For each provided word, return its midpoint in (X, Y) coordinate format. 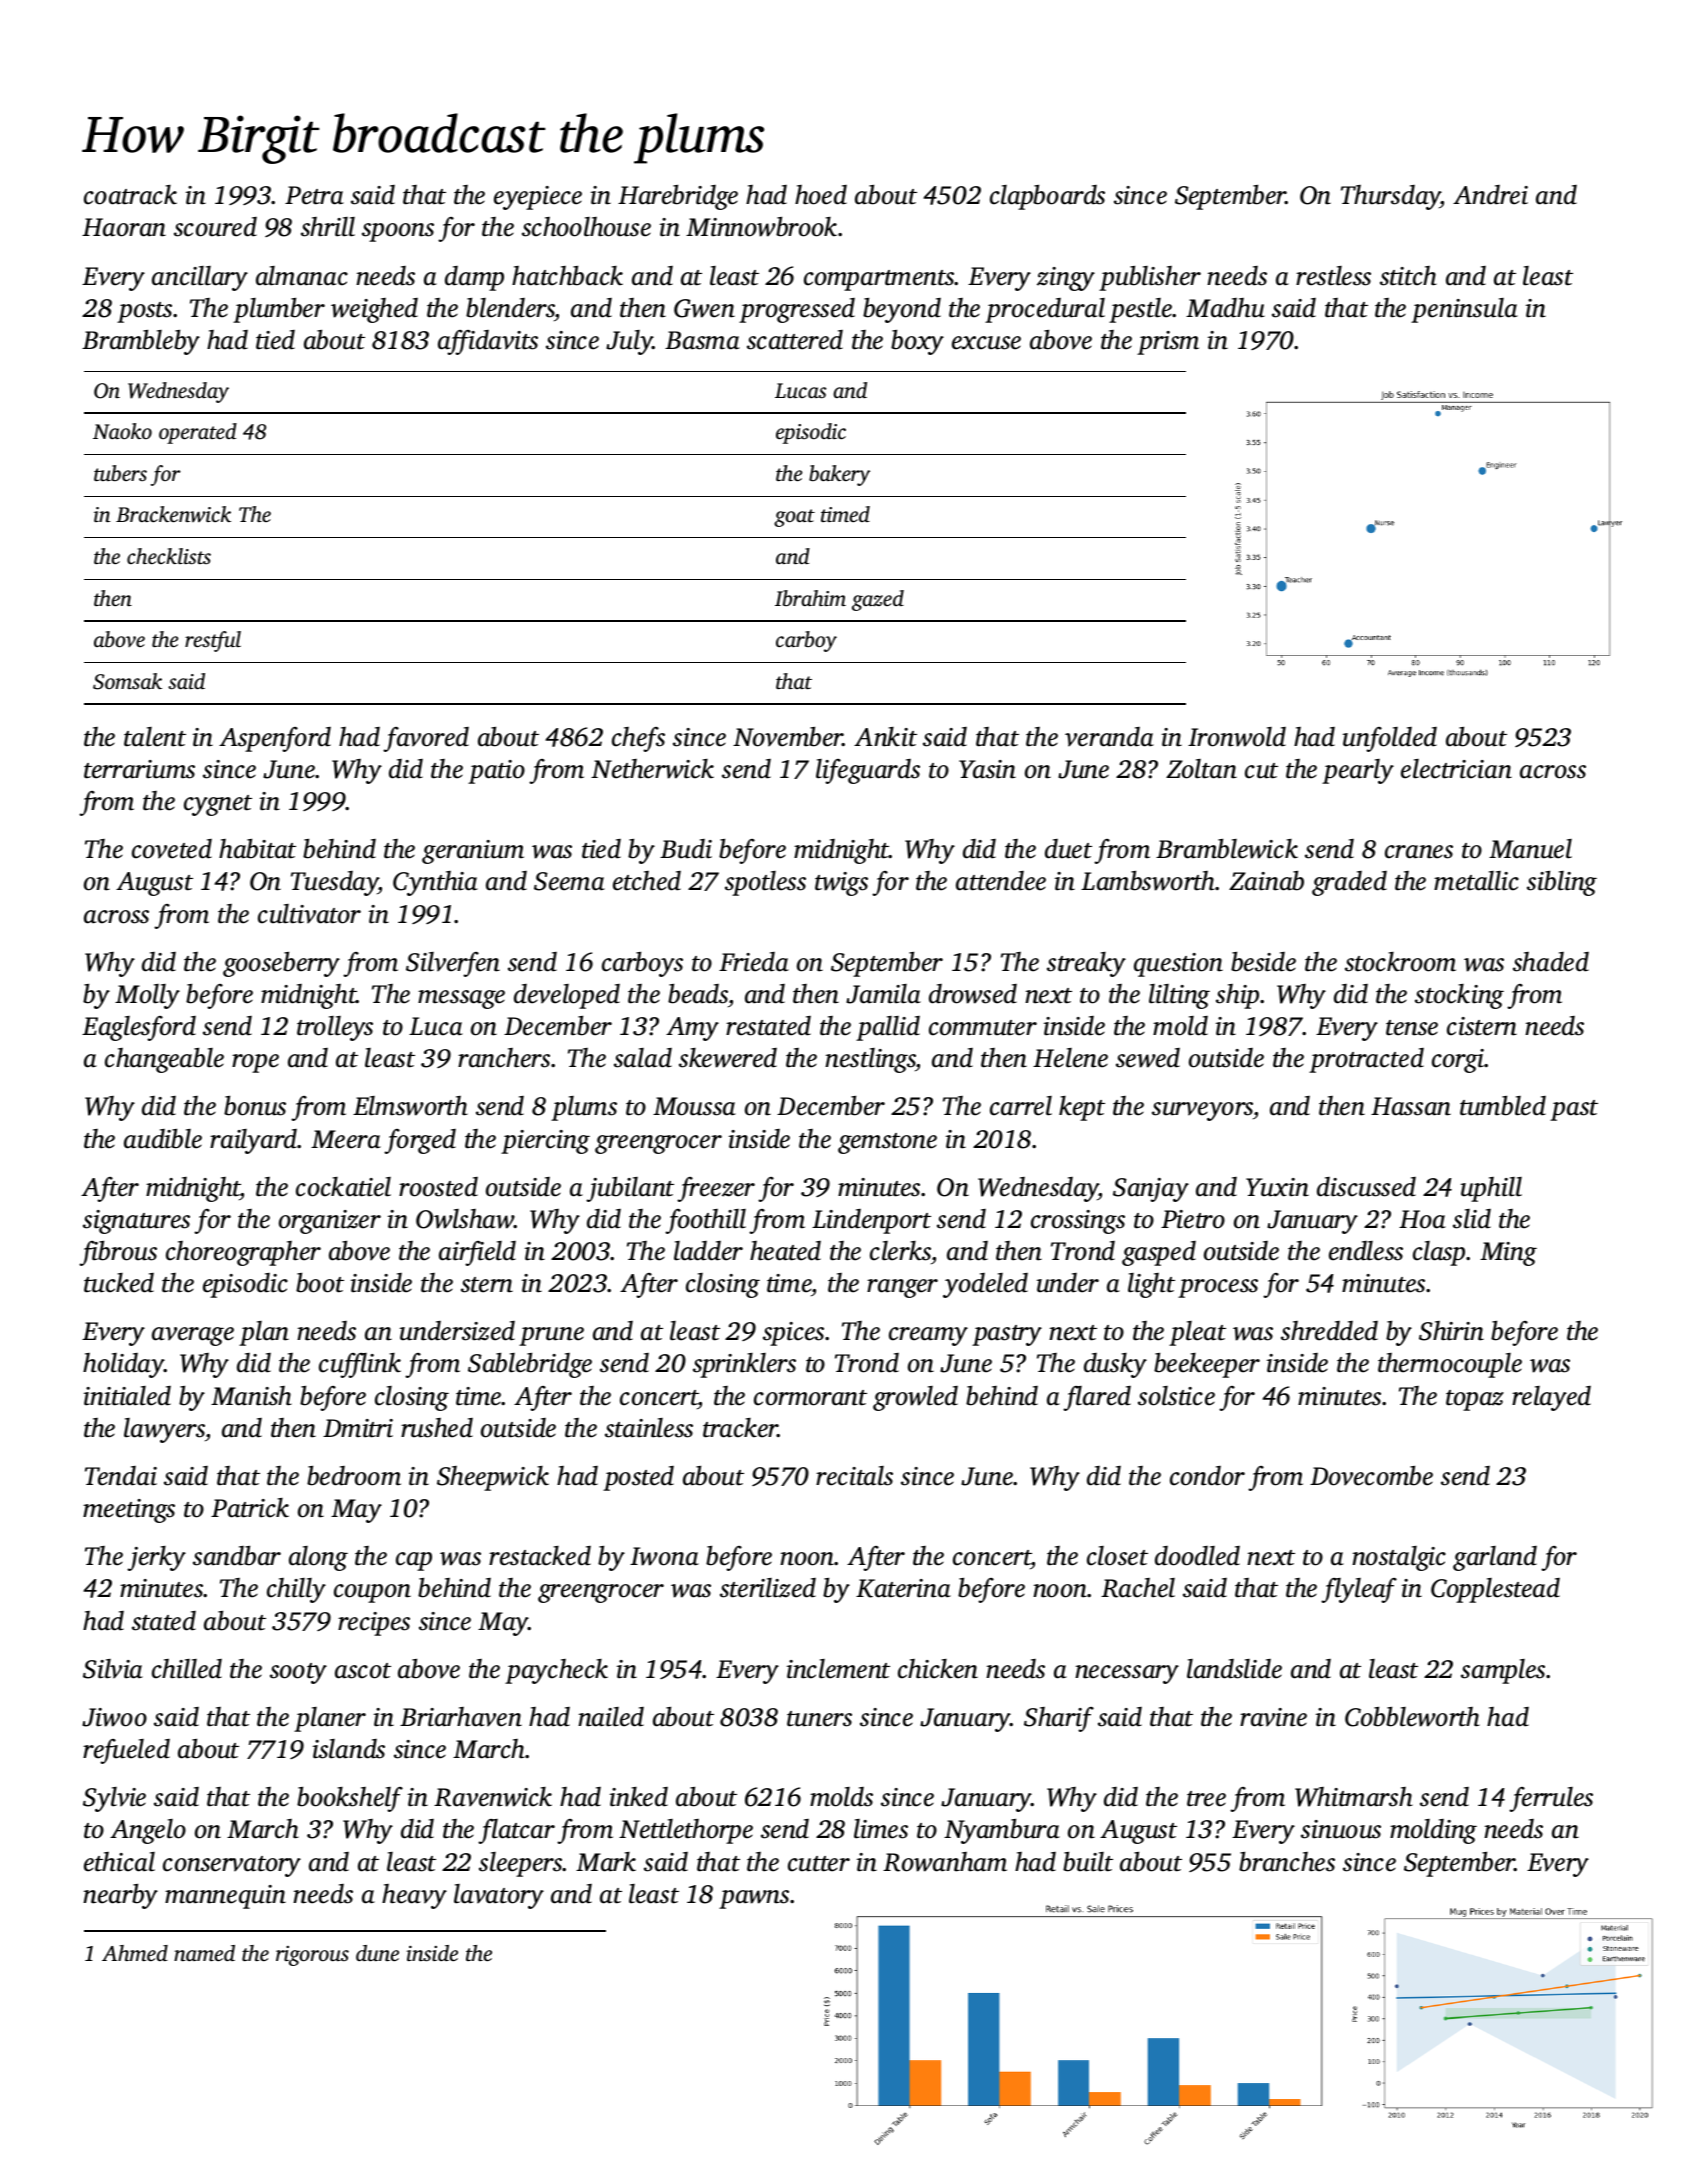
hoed (821, 195)
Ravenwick (493, 1797)
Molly (147, 996)
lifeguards (868, 771)
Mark (606, 1862)
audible (163, 1139)
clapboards (1047, 197)
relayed (1551, 1398)
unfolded (1390, 739)
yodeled (985, 1285)
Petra (314, 195)
